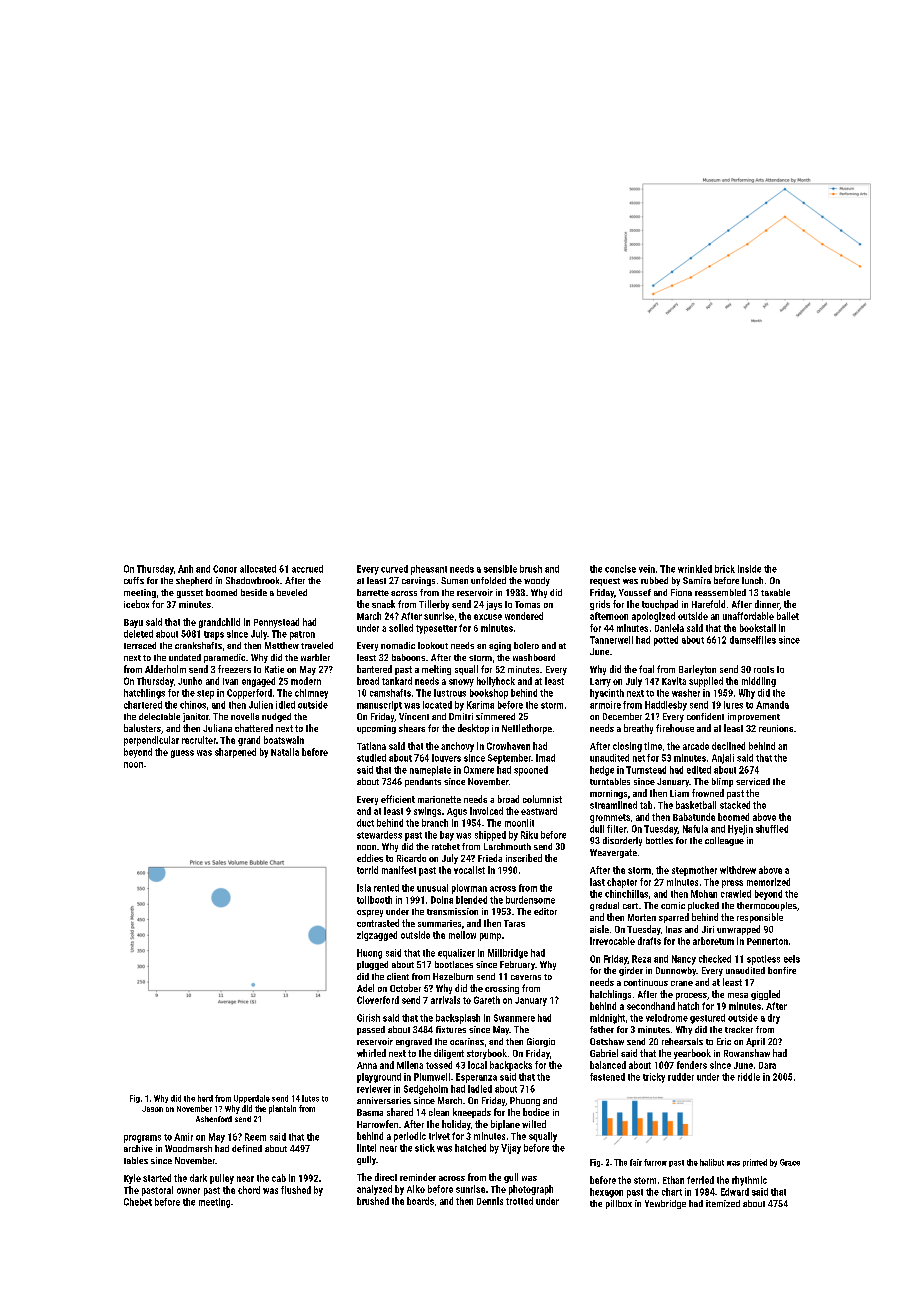  Describe the element at coordinates (526, 977) in the page. I see `caverns` at that location.
